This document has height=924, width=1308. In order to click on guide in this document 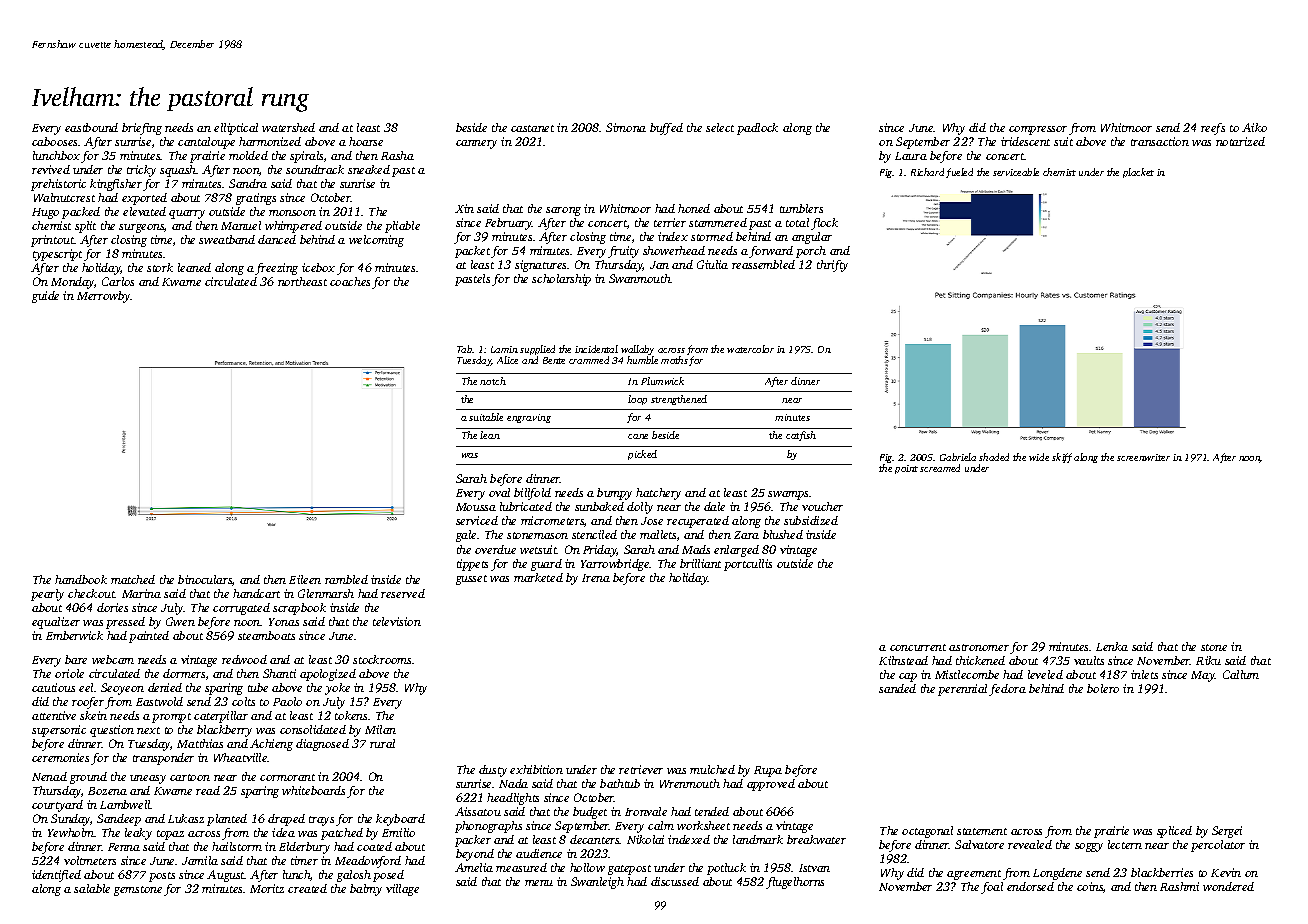, I will do `click(45, 297)`.
